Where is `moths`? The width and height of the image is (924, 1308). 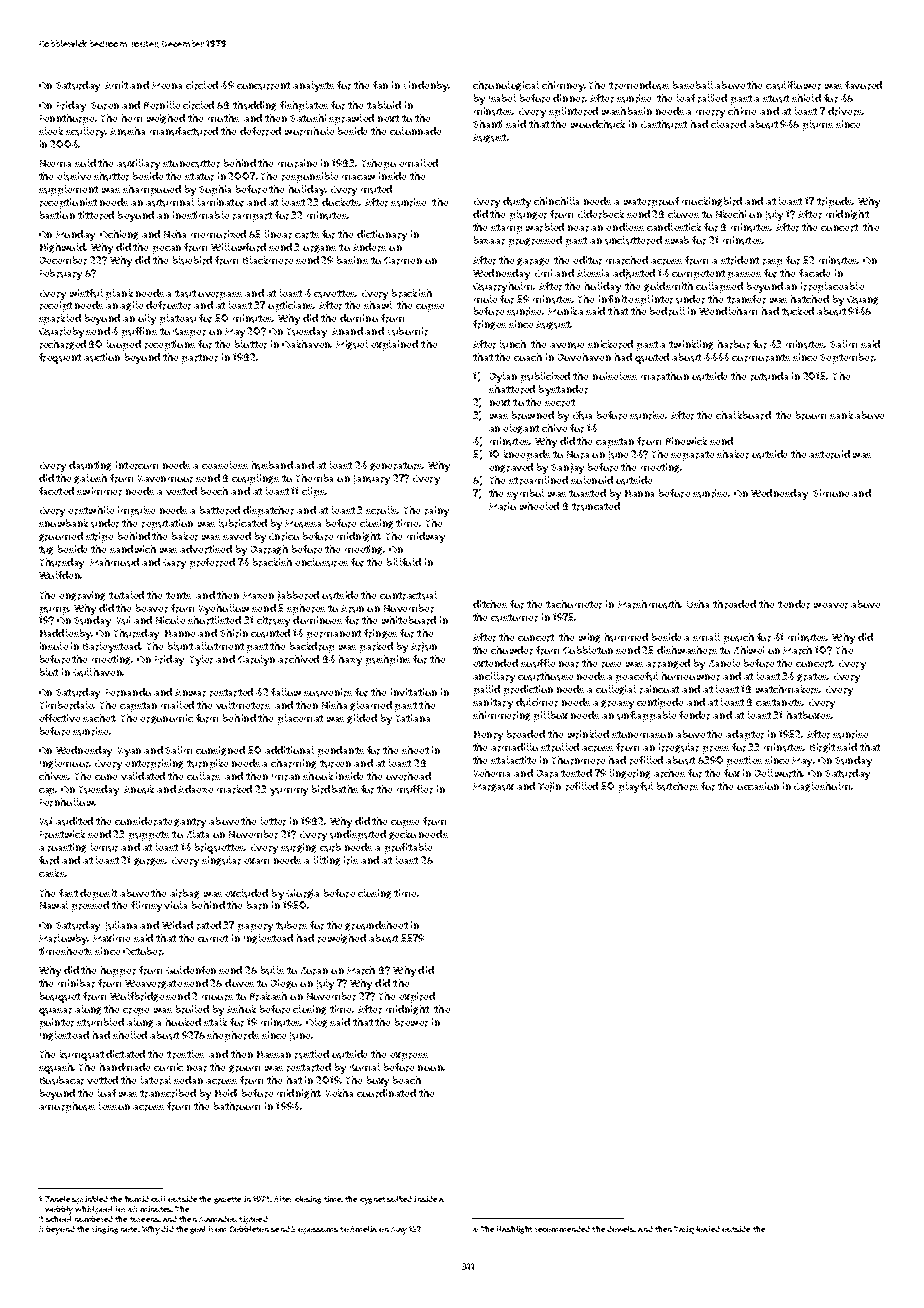
moths is located at coordinates (223, 118).
